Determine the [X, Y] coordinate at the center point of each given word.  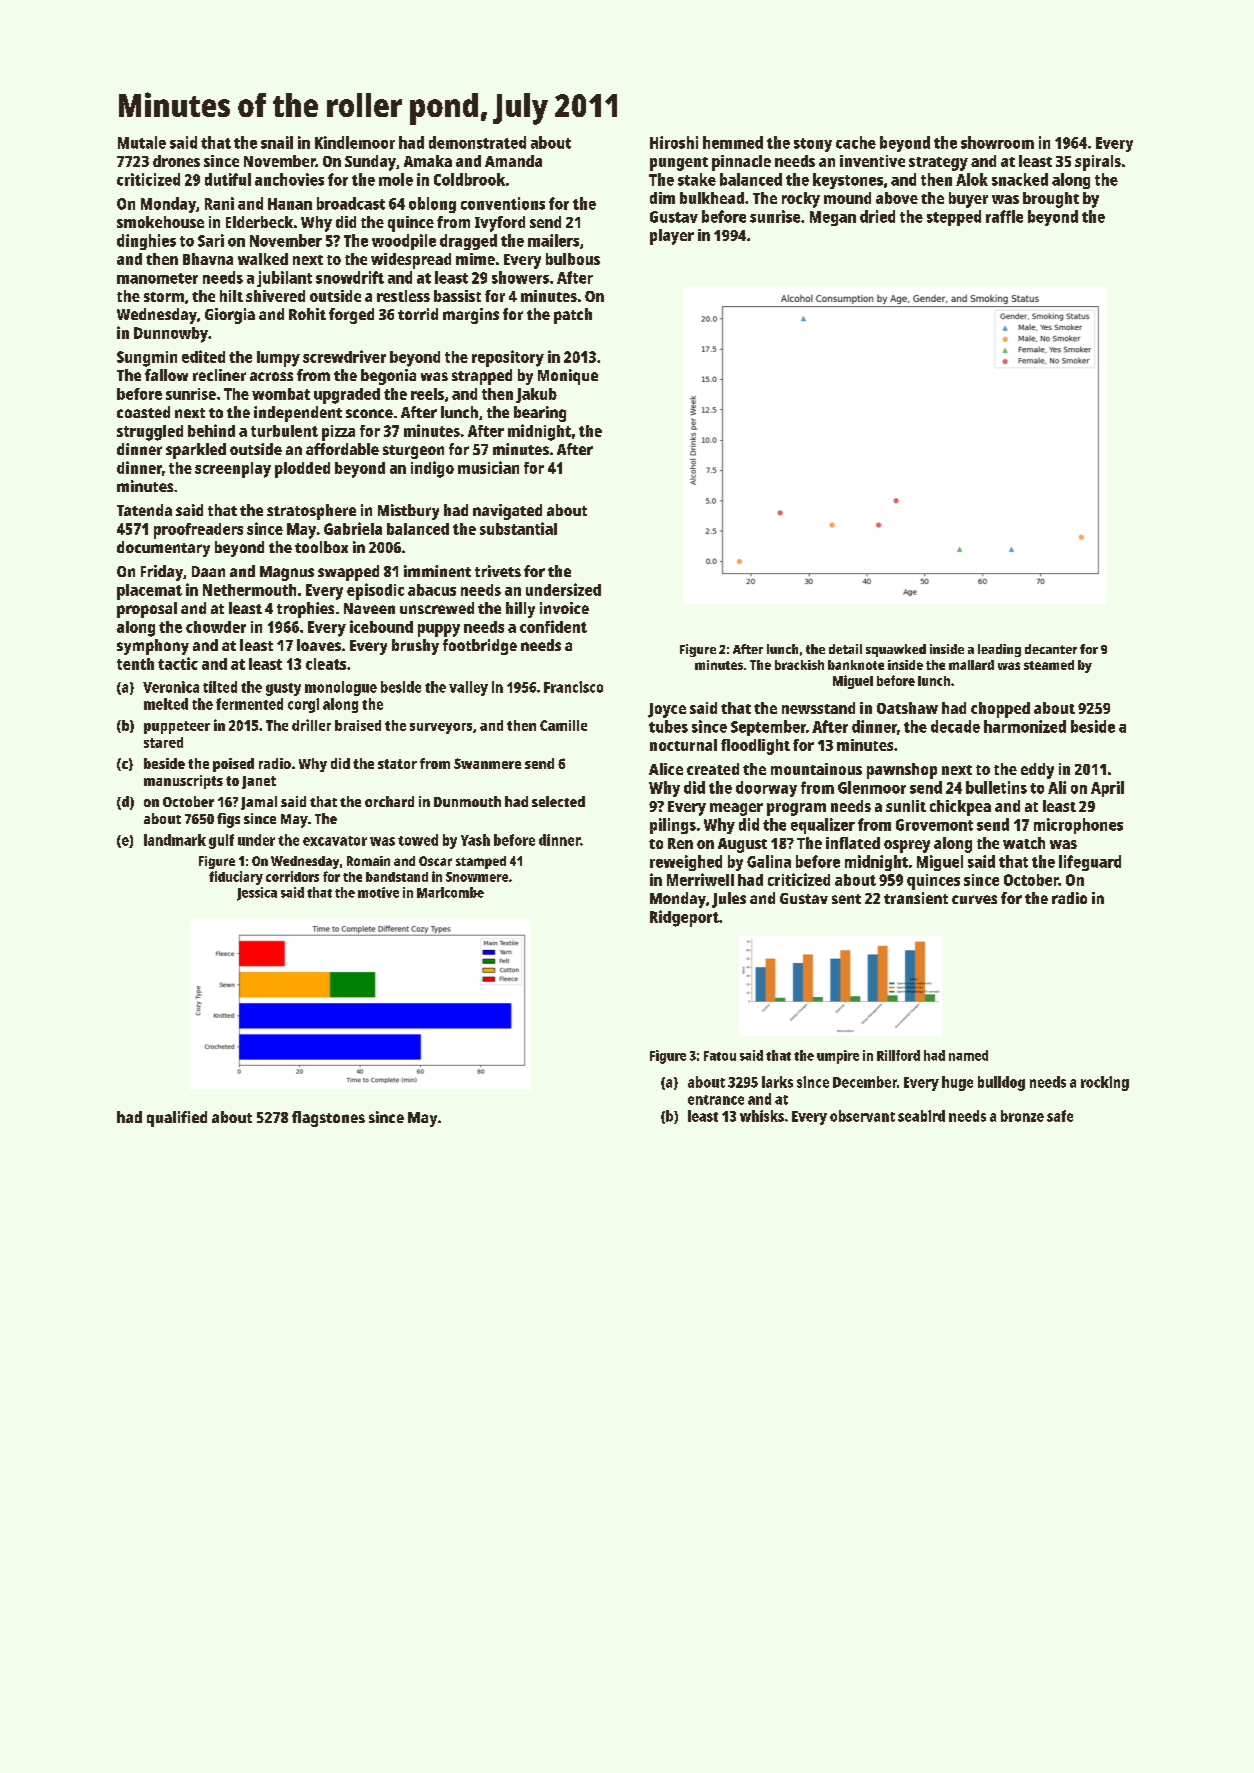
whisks [762, 1116]
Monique [568, 377]
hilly [520, 610]
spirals [1098, 163]
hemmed [733, 142]
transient [916, 898]
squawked [896, 650]
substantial [518, 528]
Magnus [287, 573]
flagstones [328, 1119]
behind [211, 430]
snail [277, 142]
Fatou [720, 1056]
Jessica [257, 894]
